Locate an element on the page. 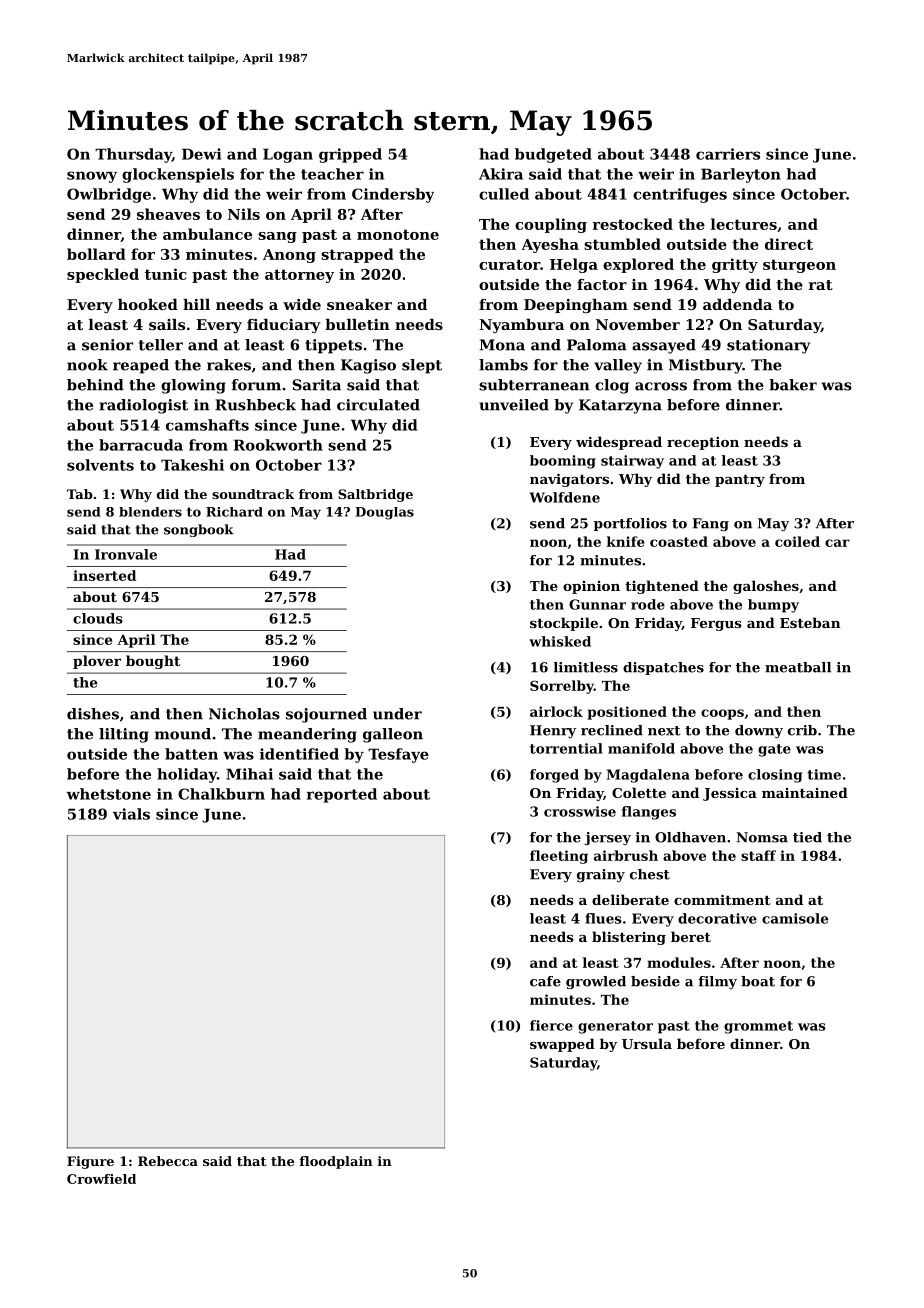 This document has height=1308, width=924. Logan is located at coordinates (288, 155).
